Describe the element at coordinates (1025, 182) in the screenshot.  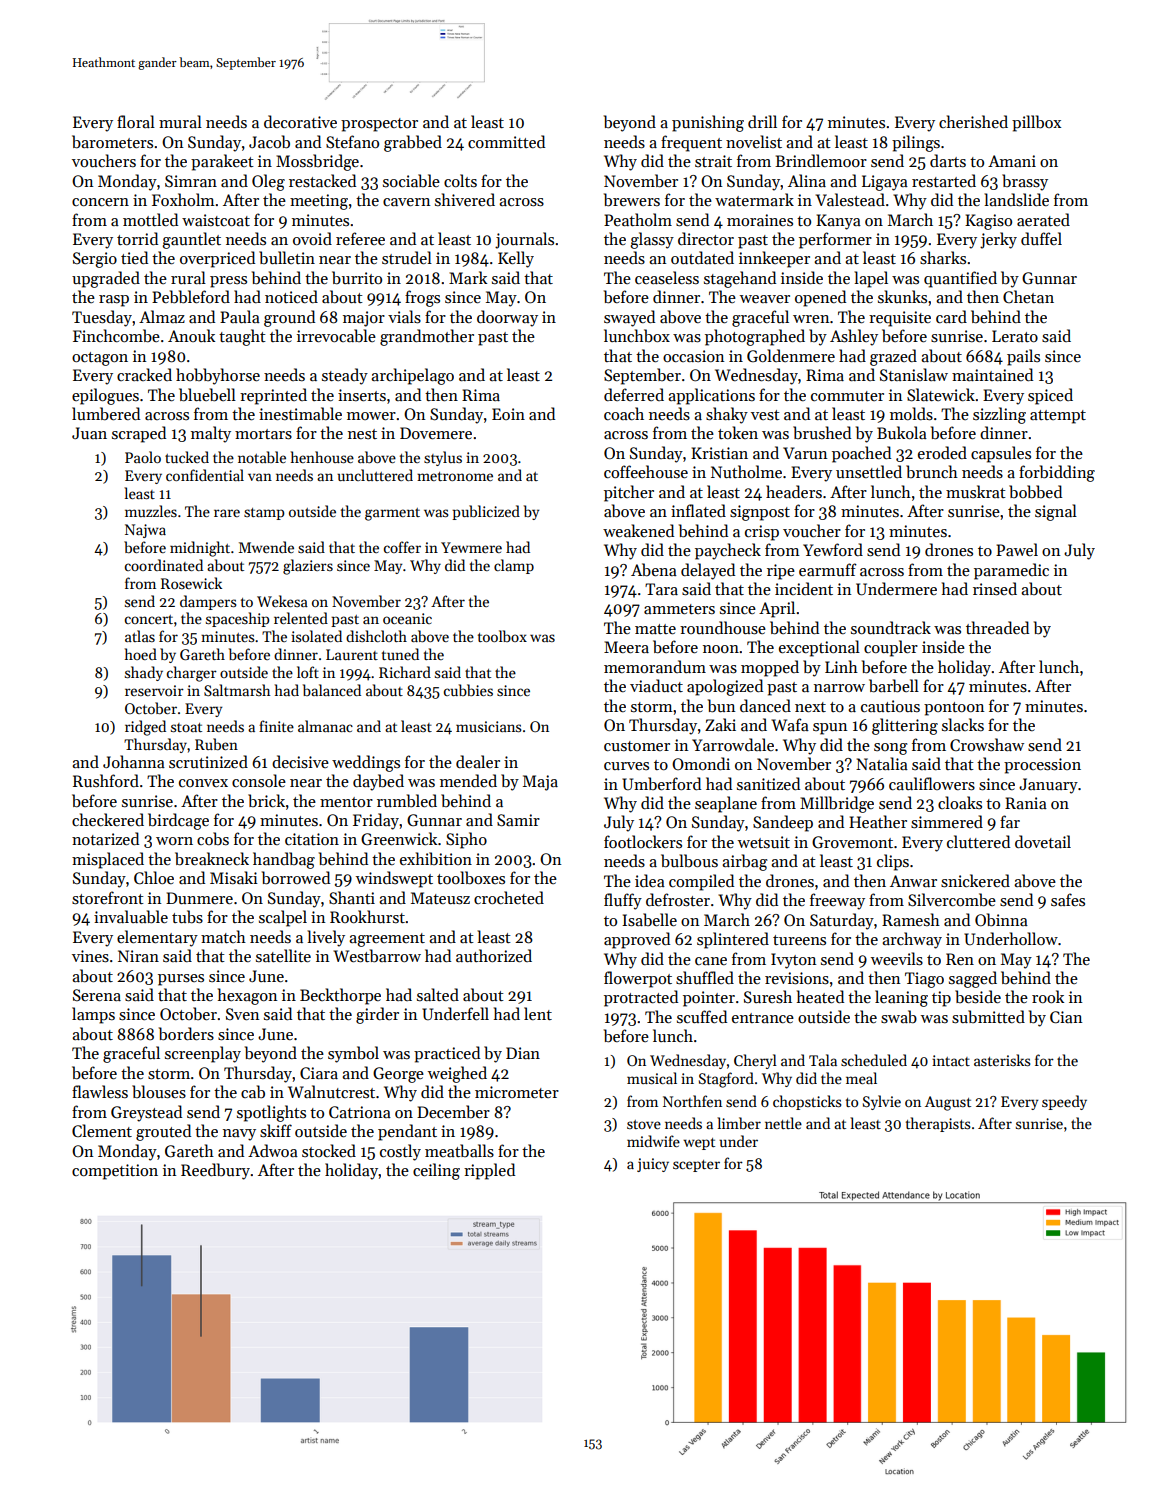
I see `brassy` at that location.
